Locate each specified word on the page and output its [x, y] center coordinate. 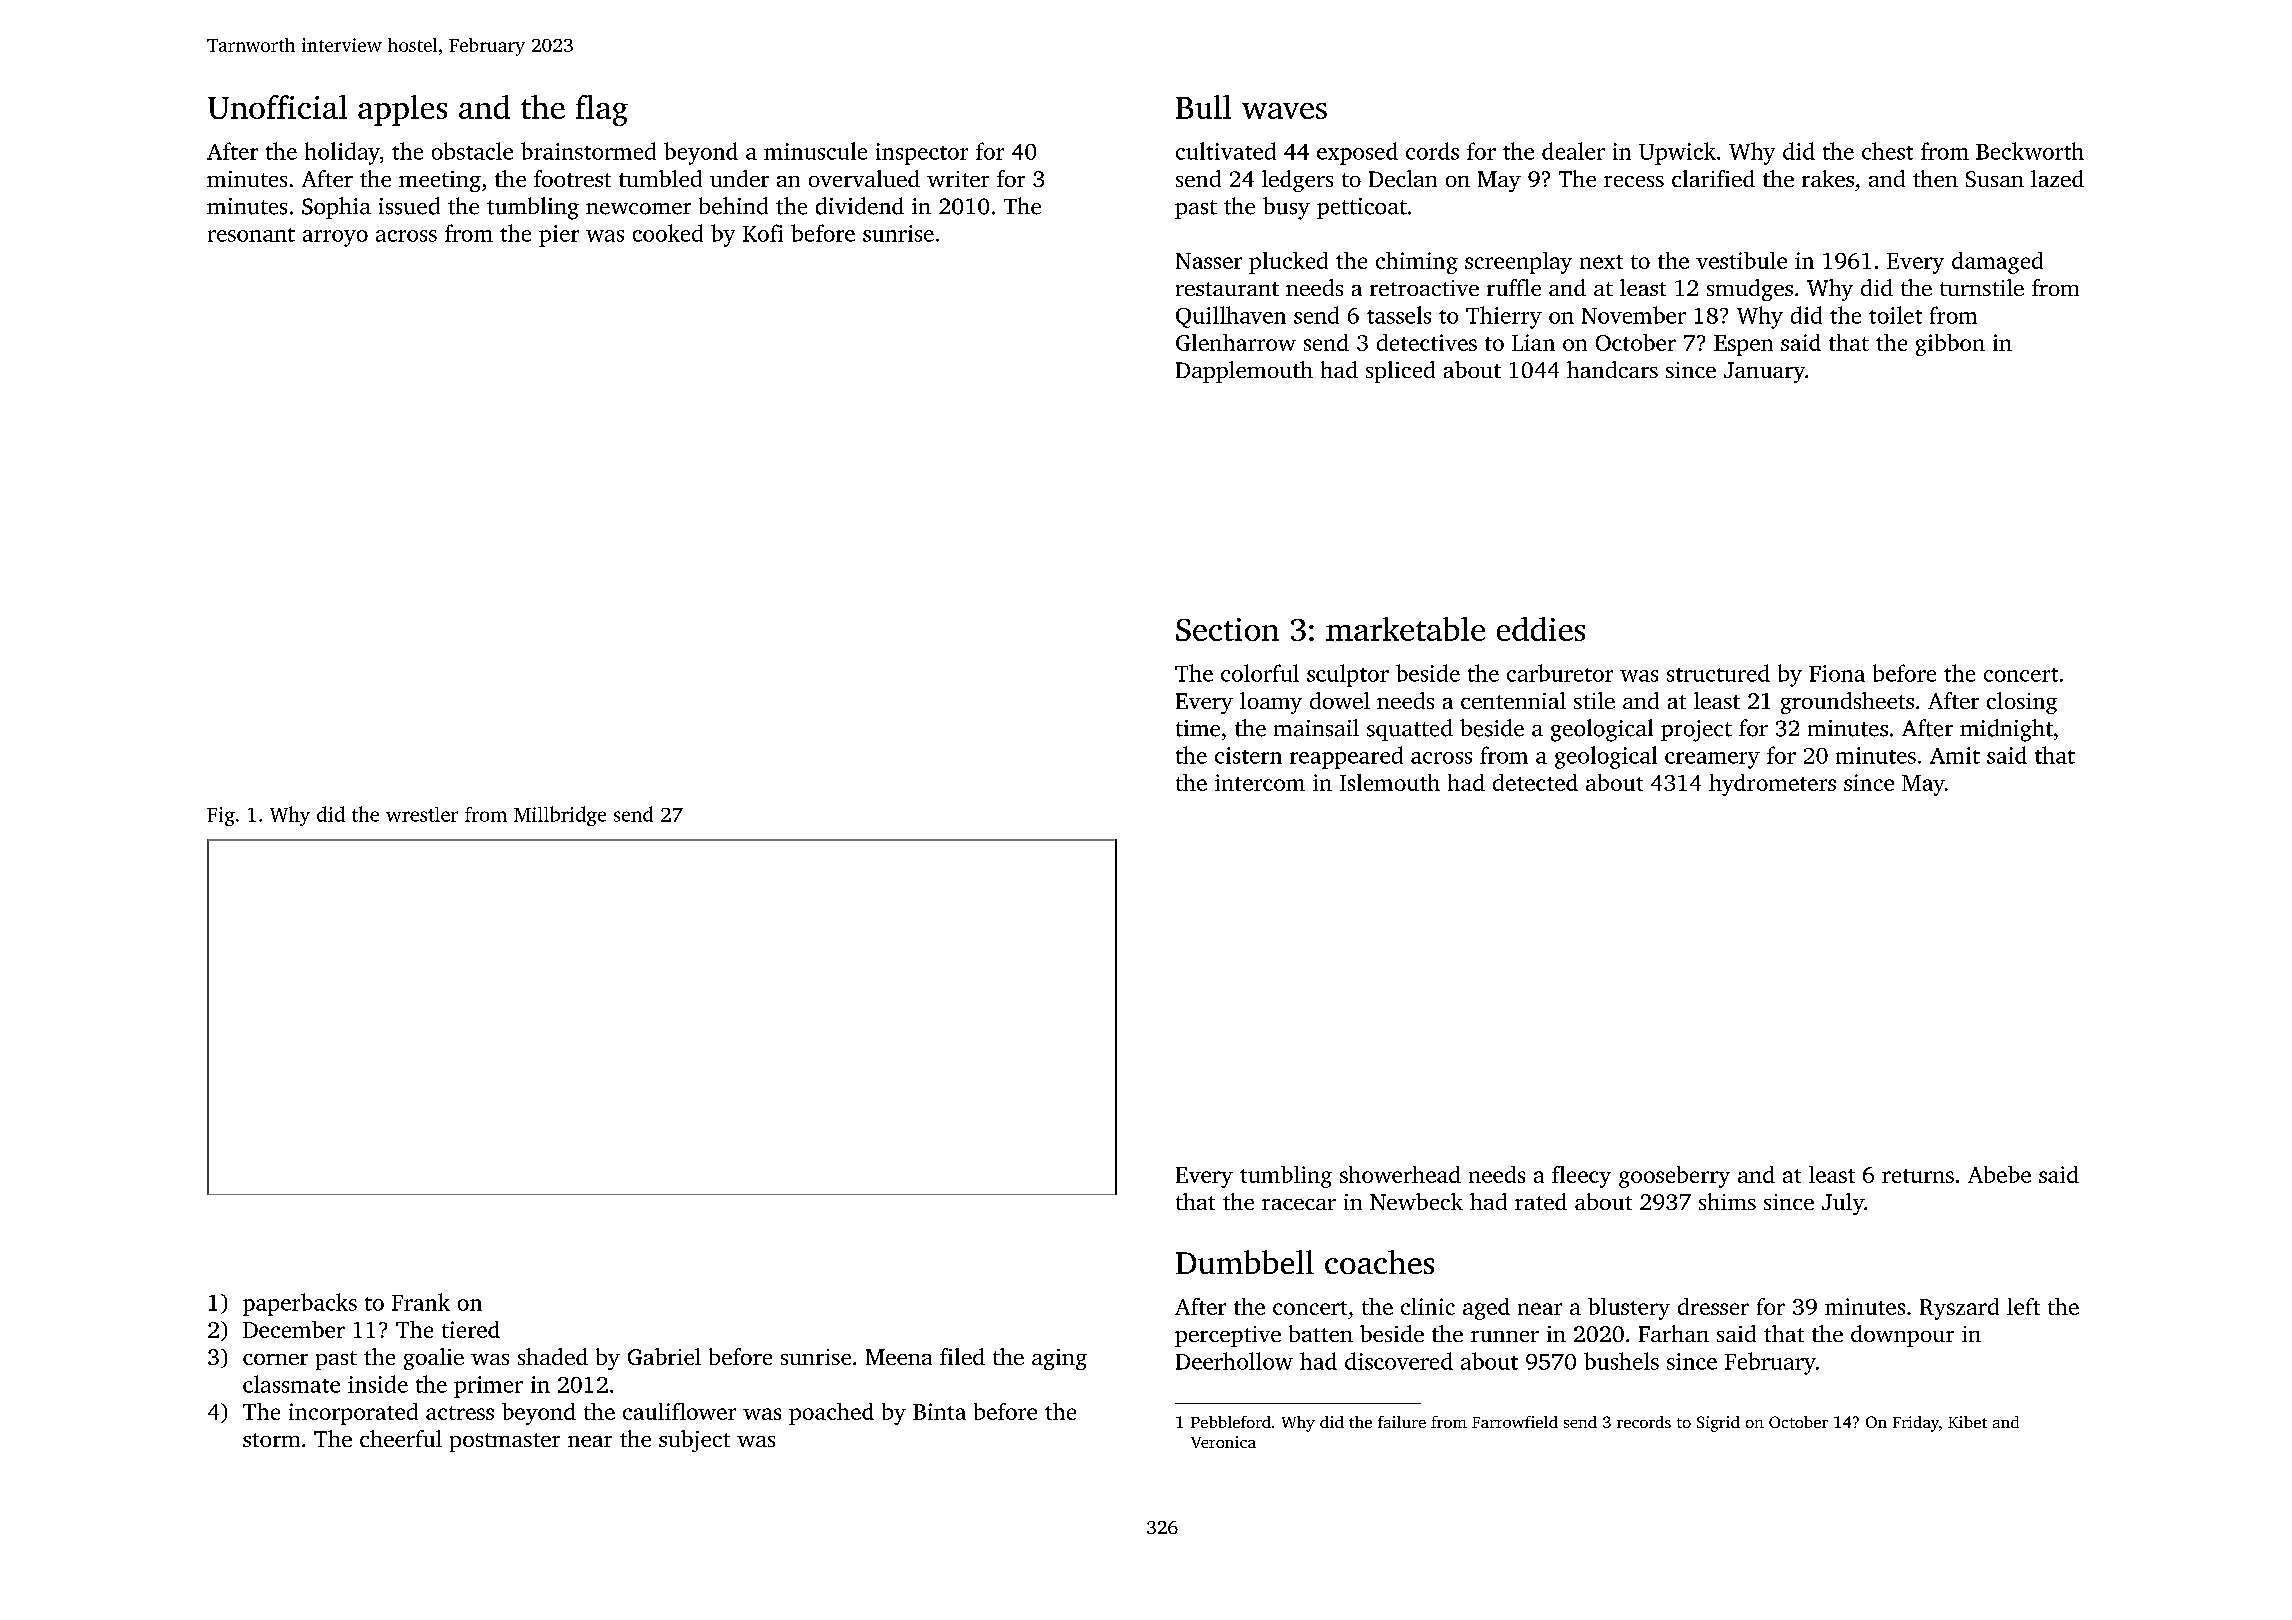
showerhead [1400, 1174]
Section [1227, 629]
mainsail [1316, 728]
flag [602, 110]
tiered [471, 1329]
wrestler [422, 814]
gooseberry [1674, 1177]
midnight [2006, 730]
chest [1887, 151]
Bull [1203, 107]
